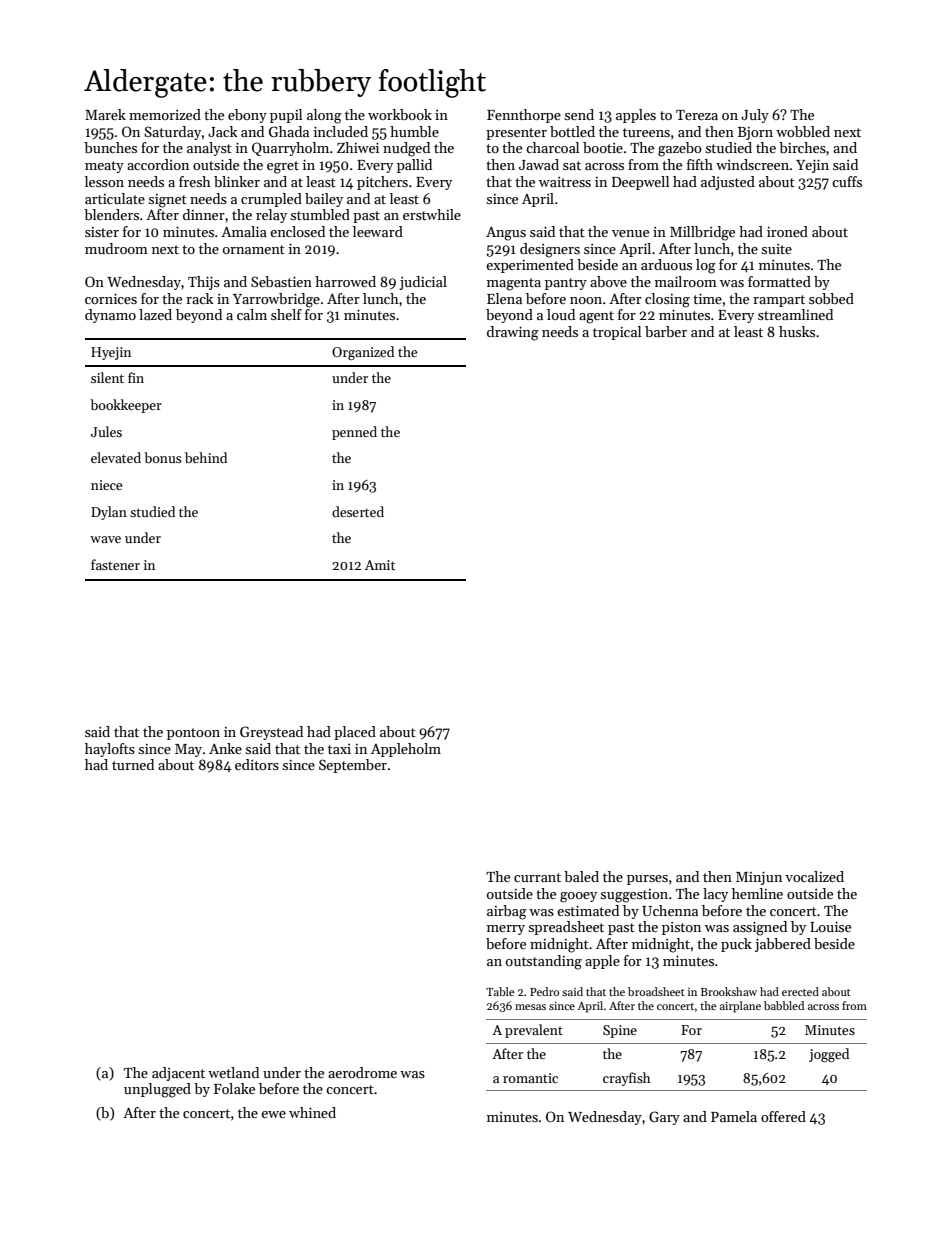 The width and height of the screenshot is (952, 1233). Describe the element at coordinates (362, 1072) in the screenshot. I see `aerodrome` at that location.
